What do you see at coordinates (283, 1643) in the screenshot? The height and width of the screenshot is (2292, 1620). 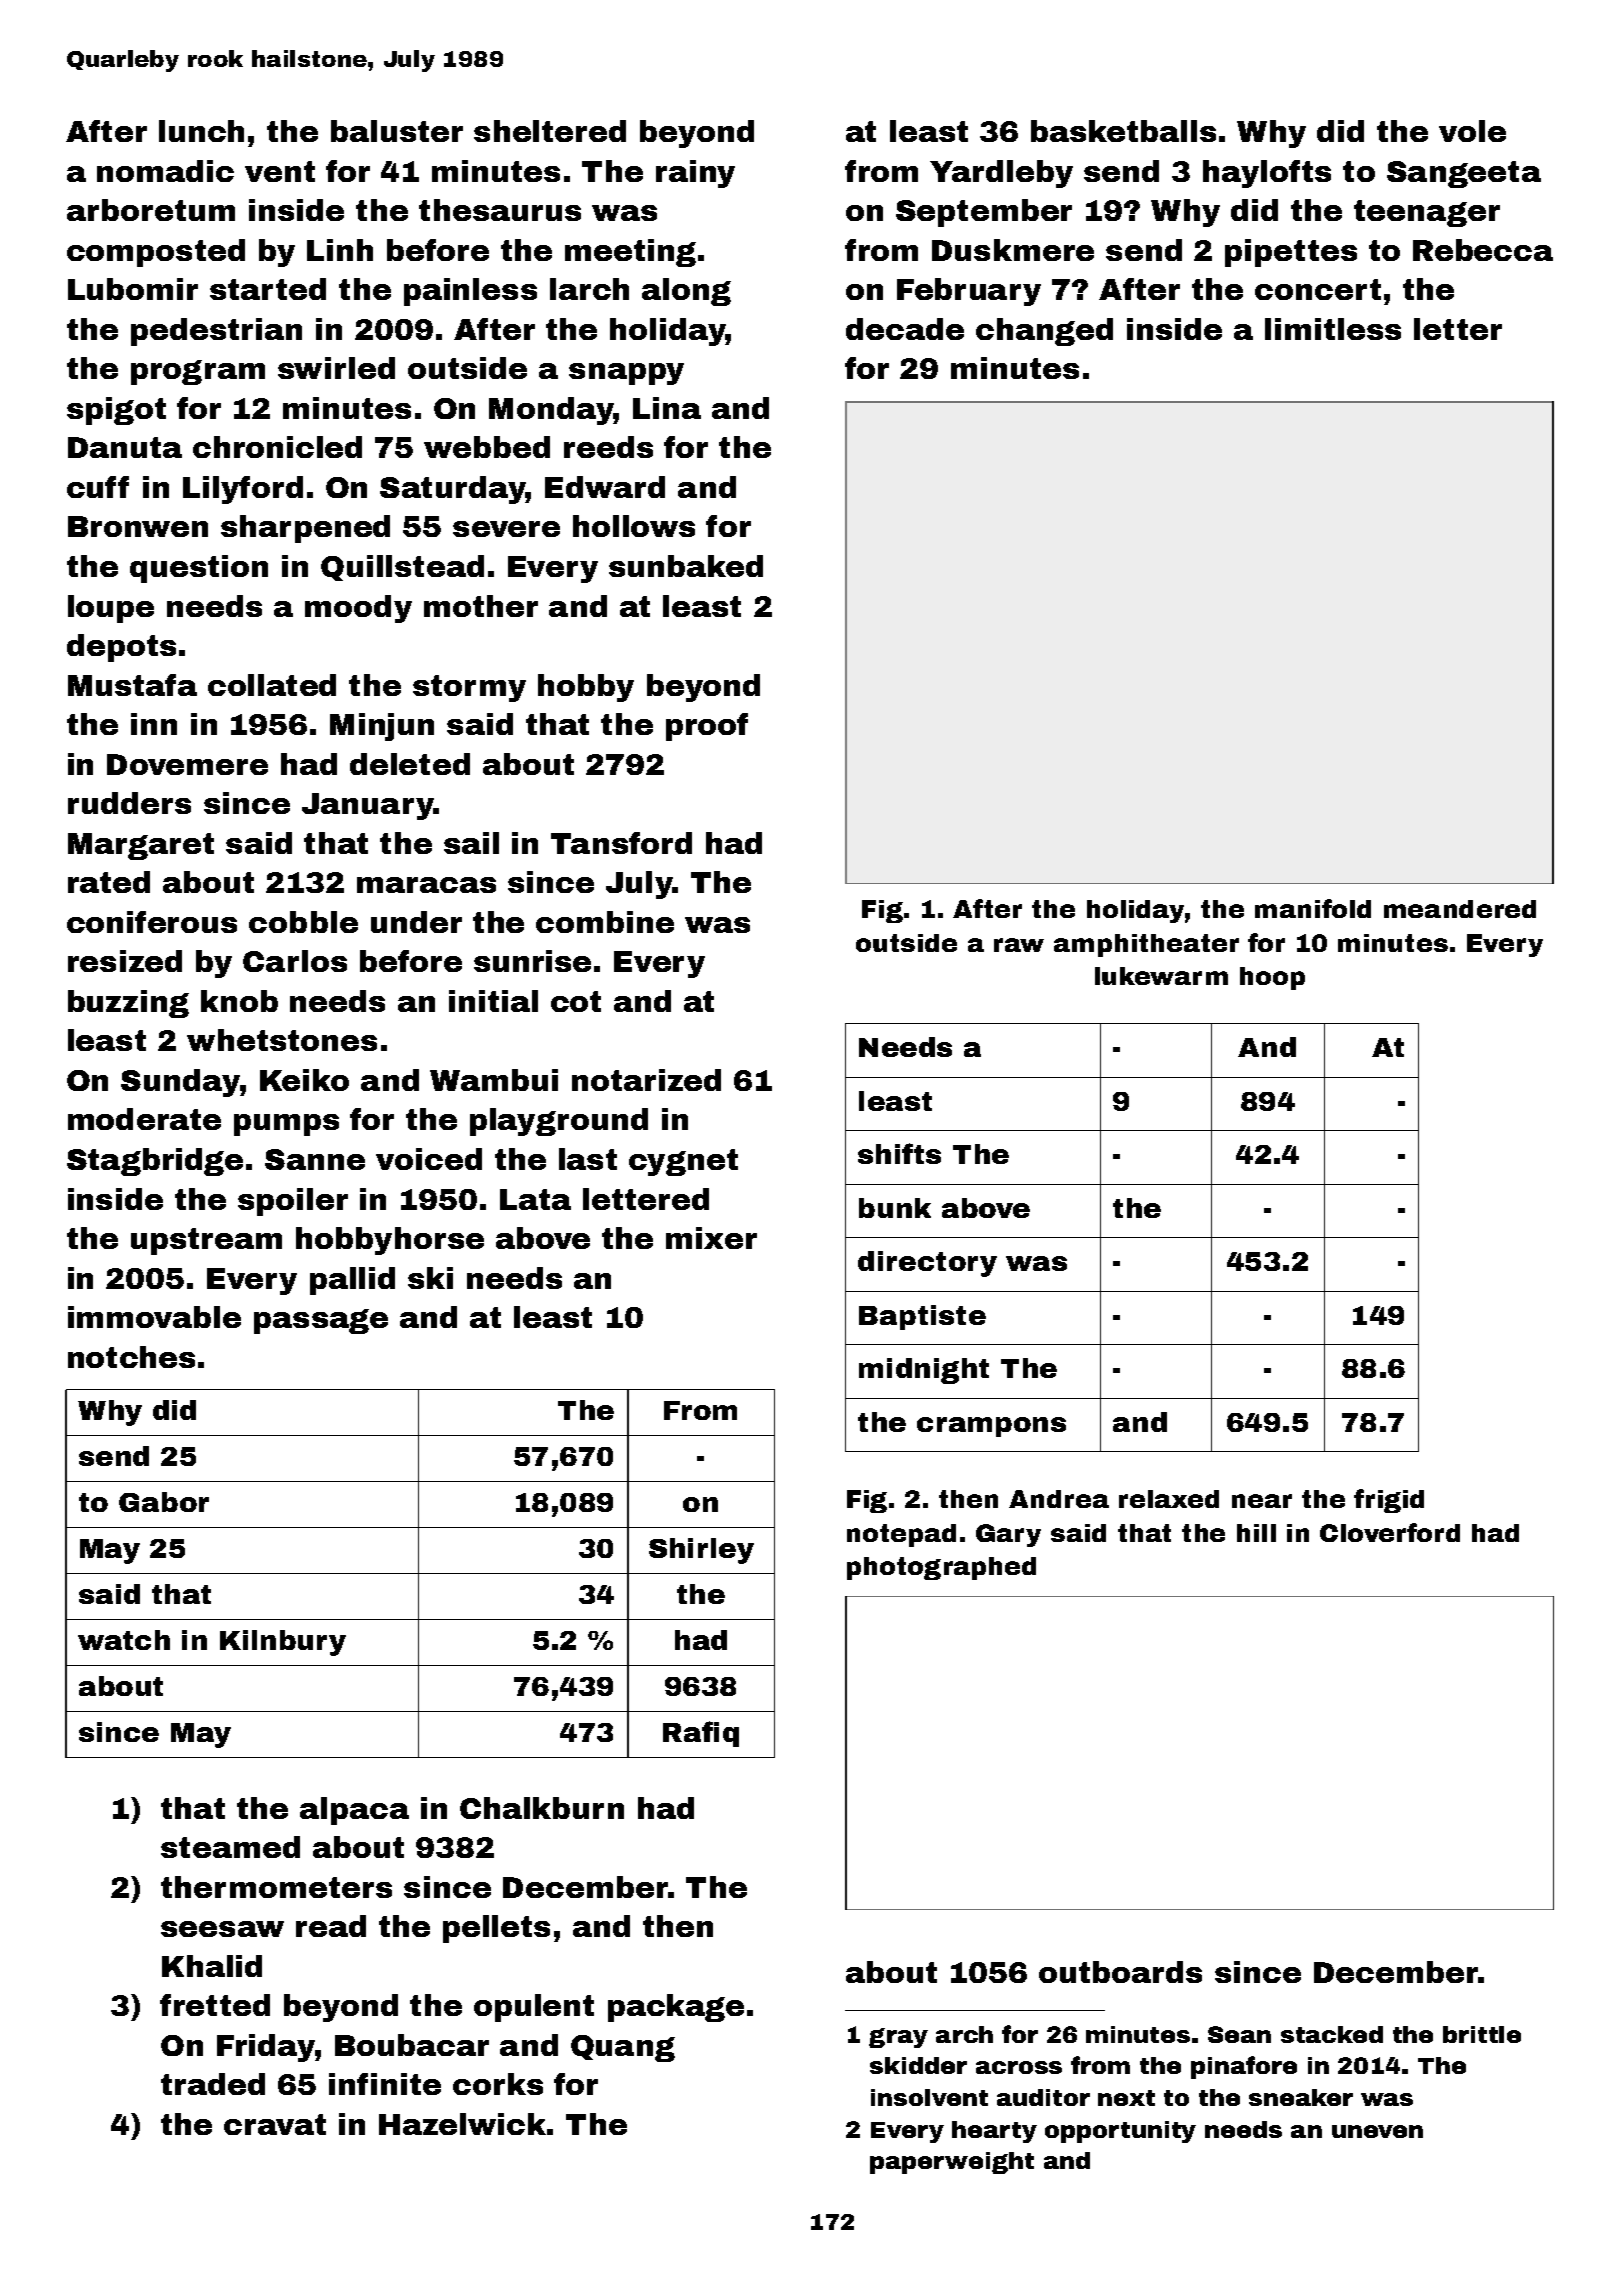 I see `Kilnbury` at bounding box center [283, 1643].
